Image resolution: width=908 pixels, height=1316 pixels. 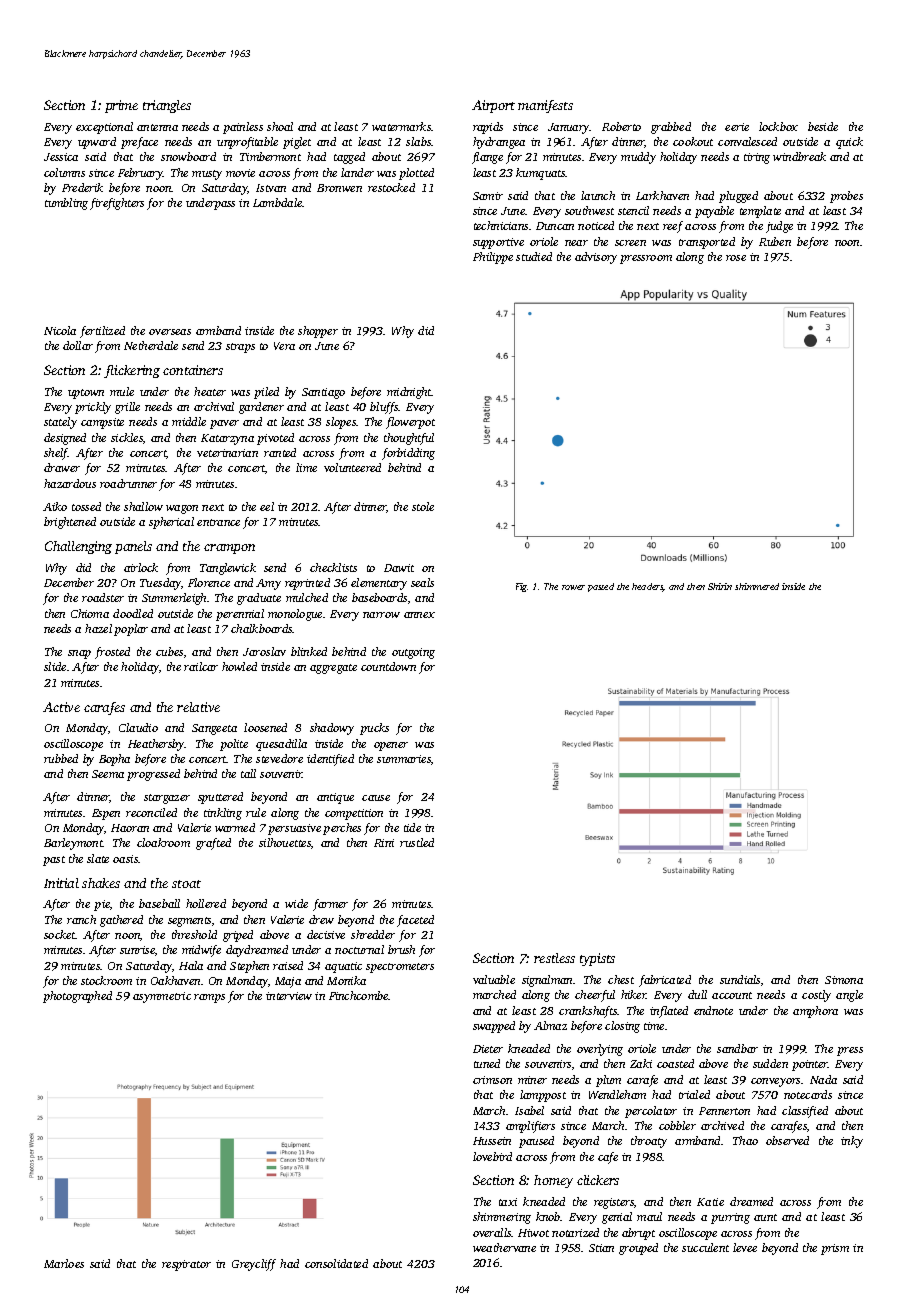 What do you see at coordinates (720, 586) in the screenshot?
I see `Shirin` at bounding box center [720, 586].
